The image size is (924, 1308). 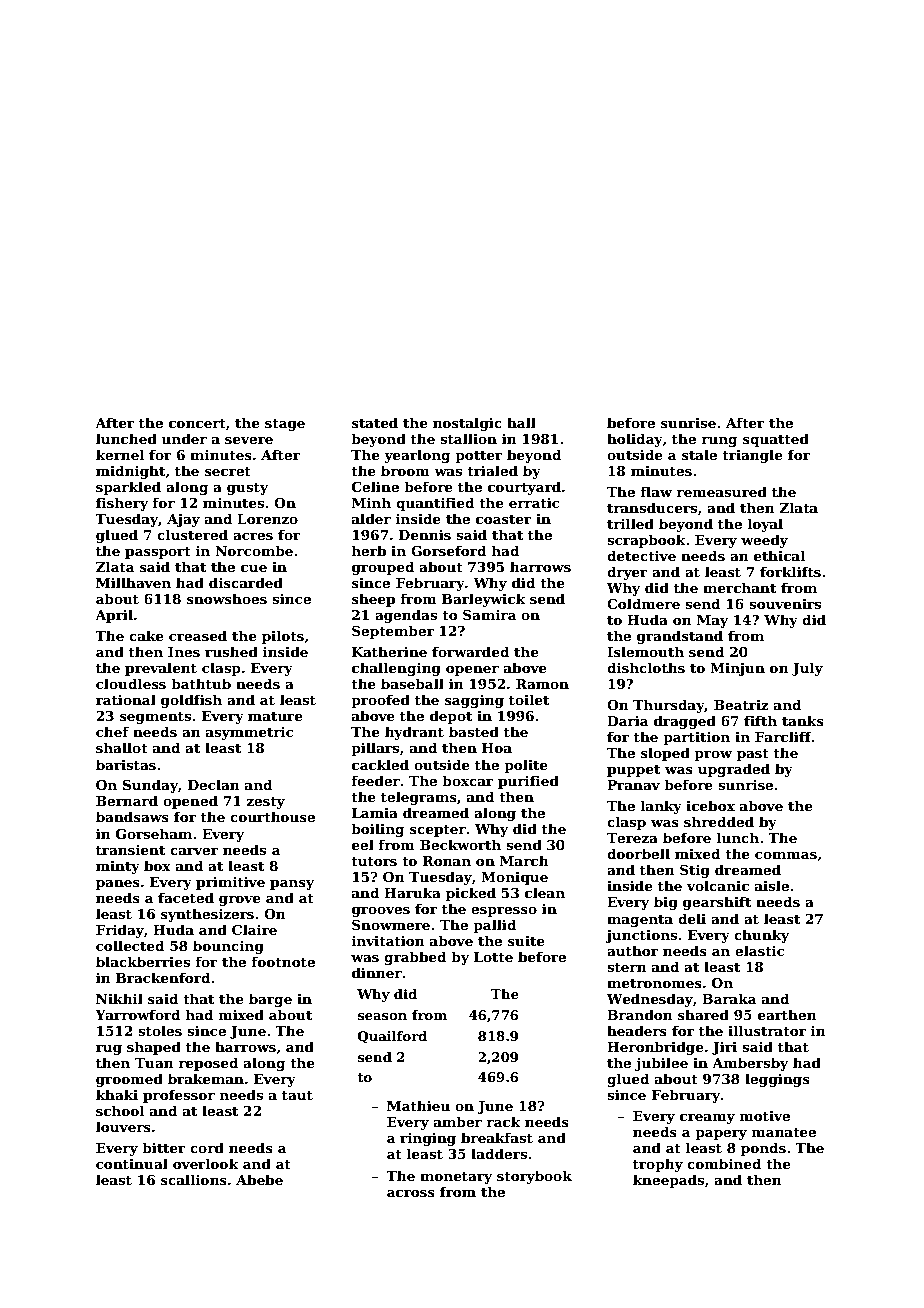 What do you see at coordinates (807, 669) in the screenshot?
I see `July` at bounding box center [807, 669].
